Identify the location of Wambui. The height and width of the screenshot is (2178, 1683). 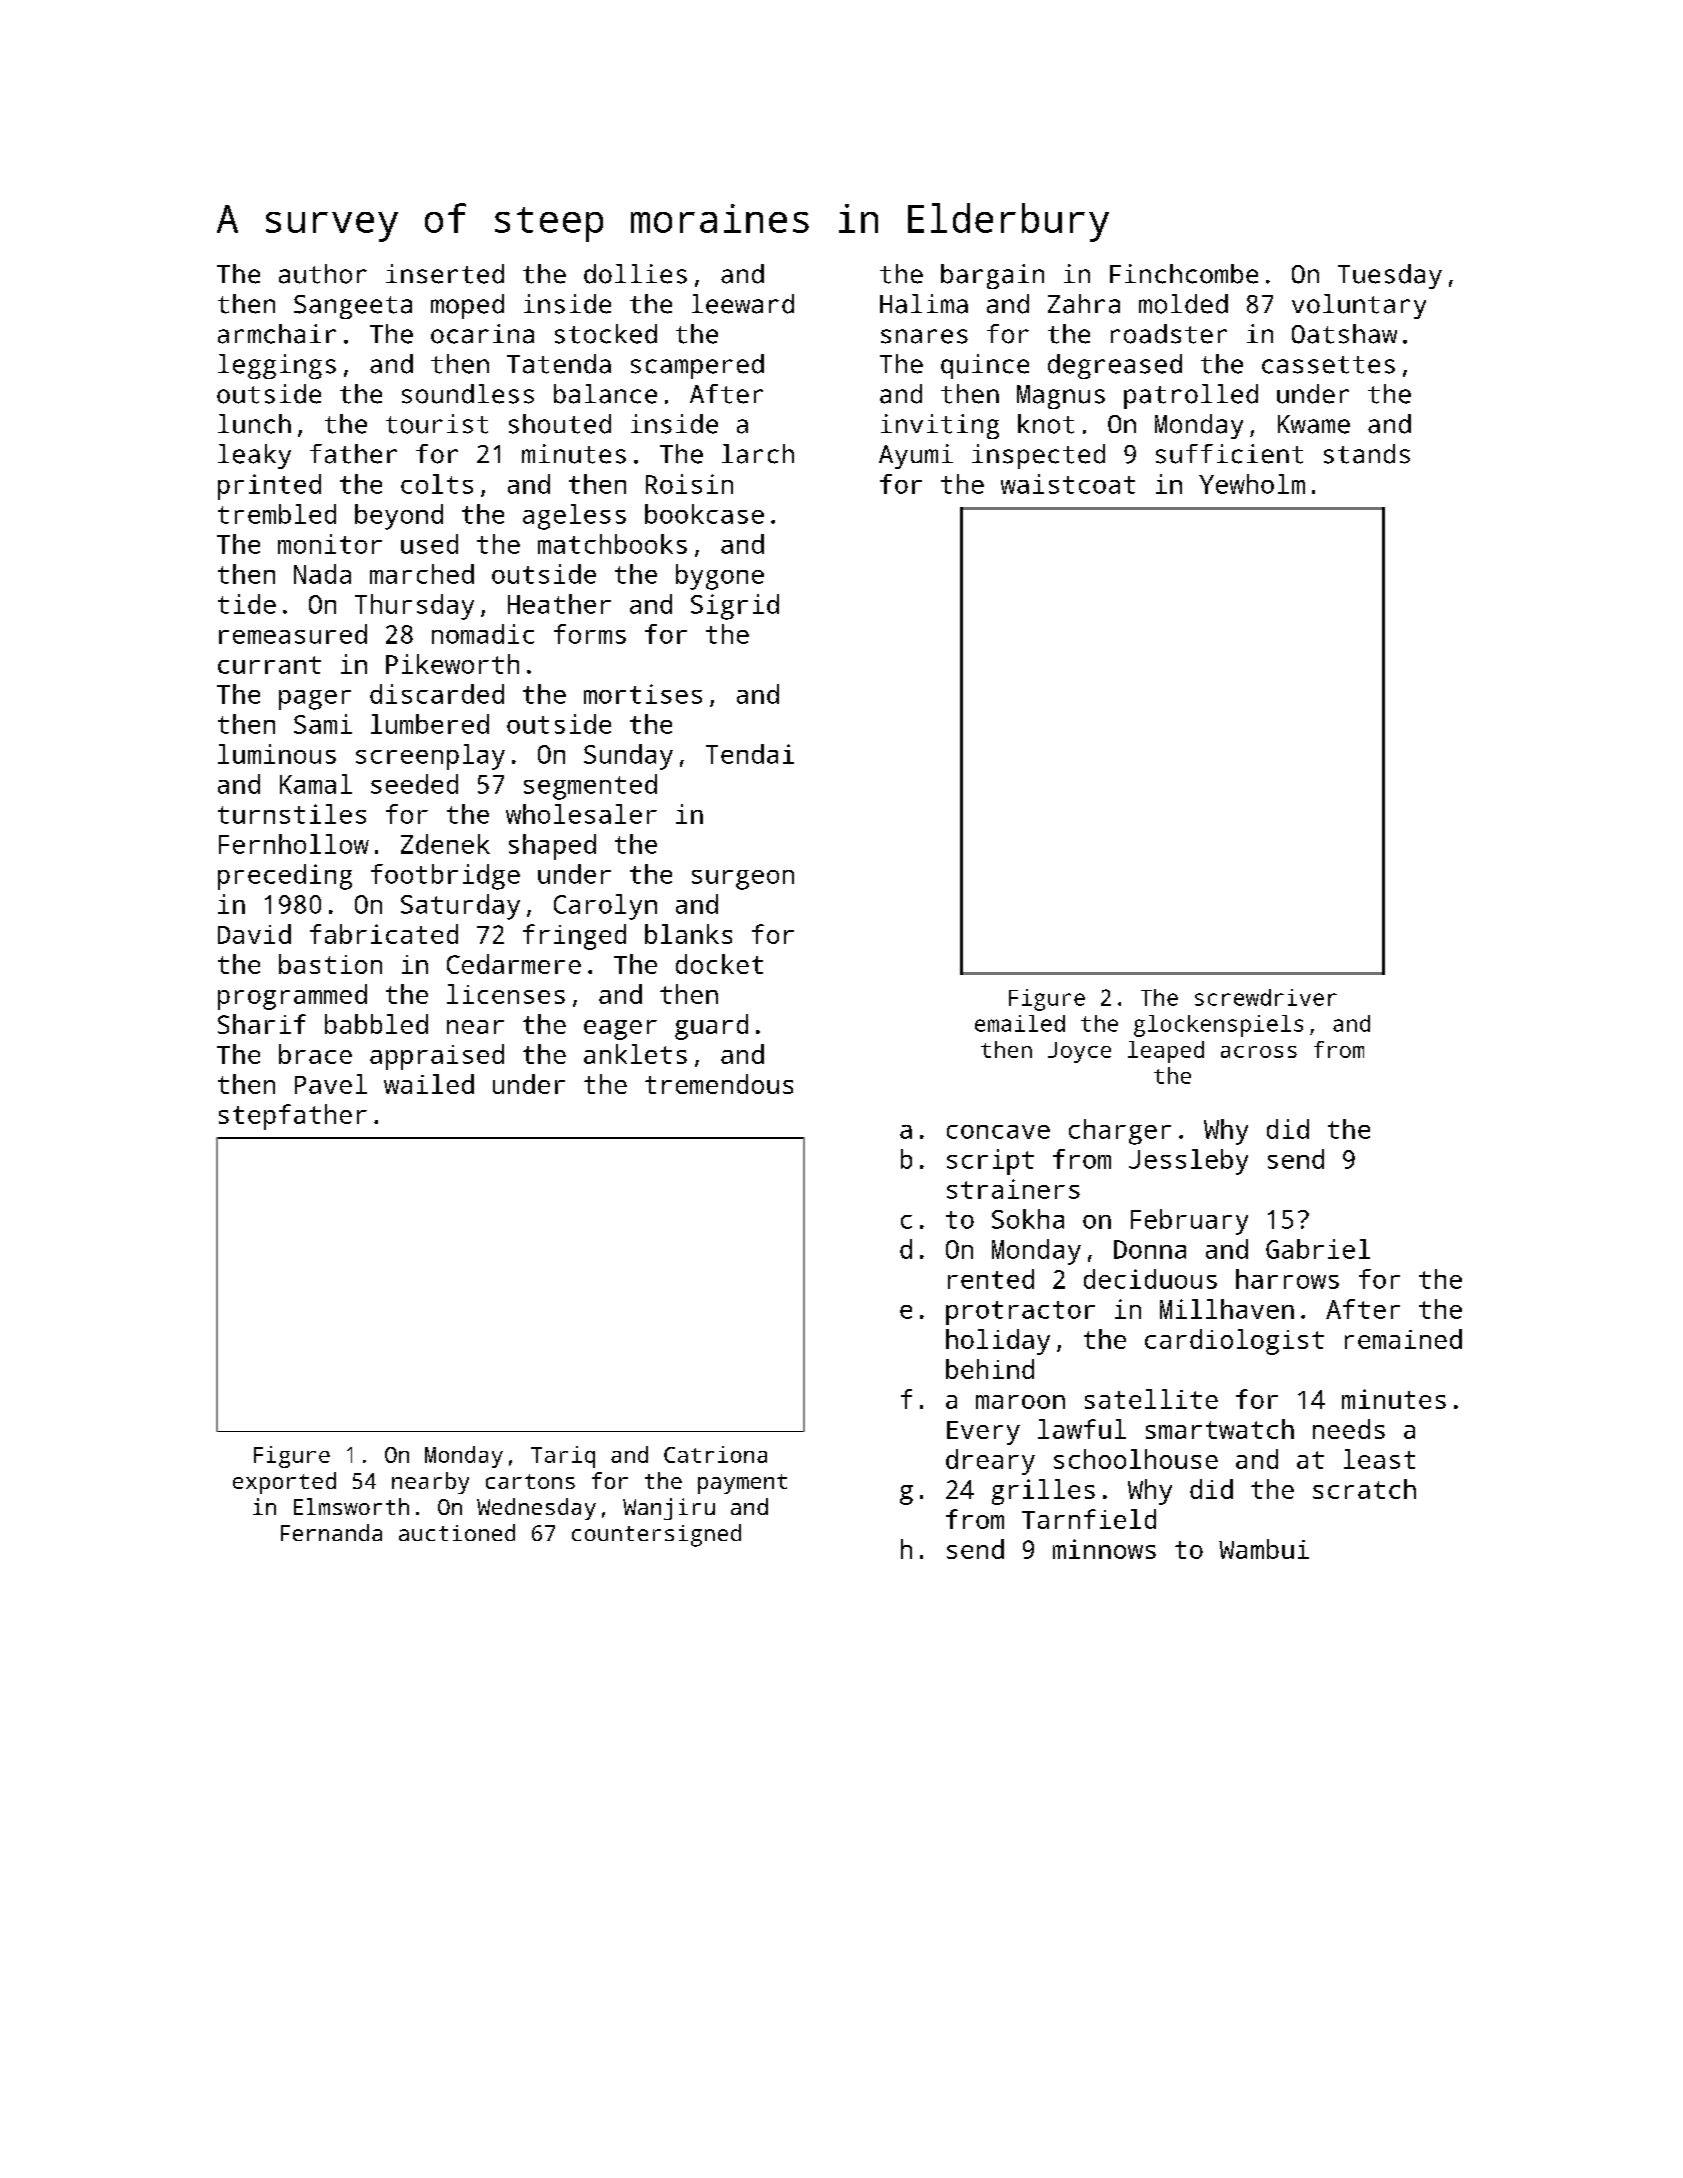
(1264, 1549).
